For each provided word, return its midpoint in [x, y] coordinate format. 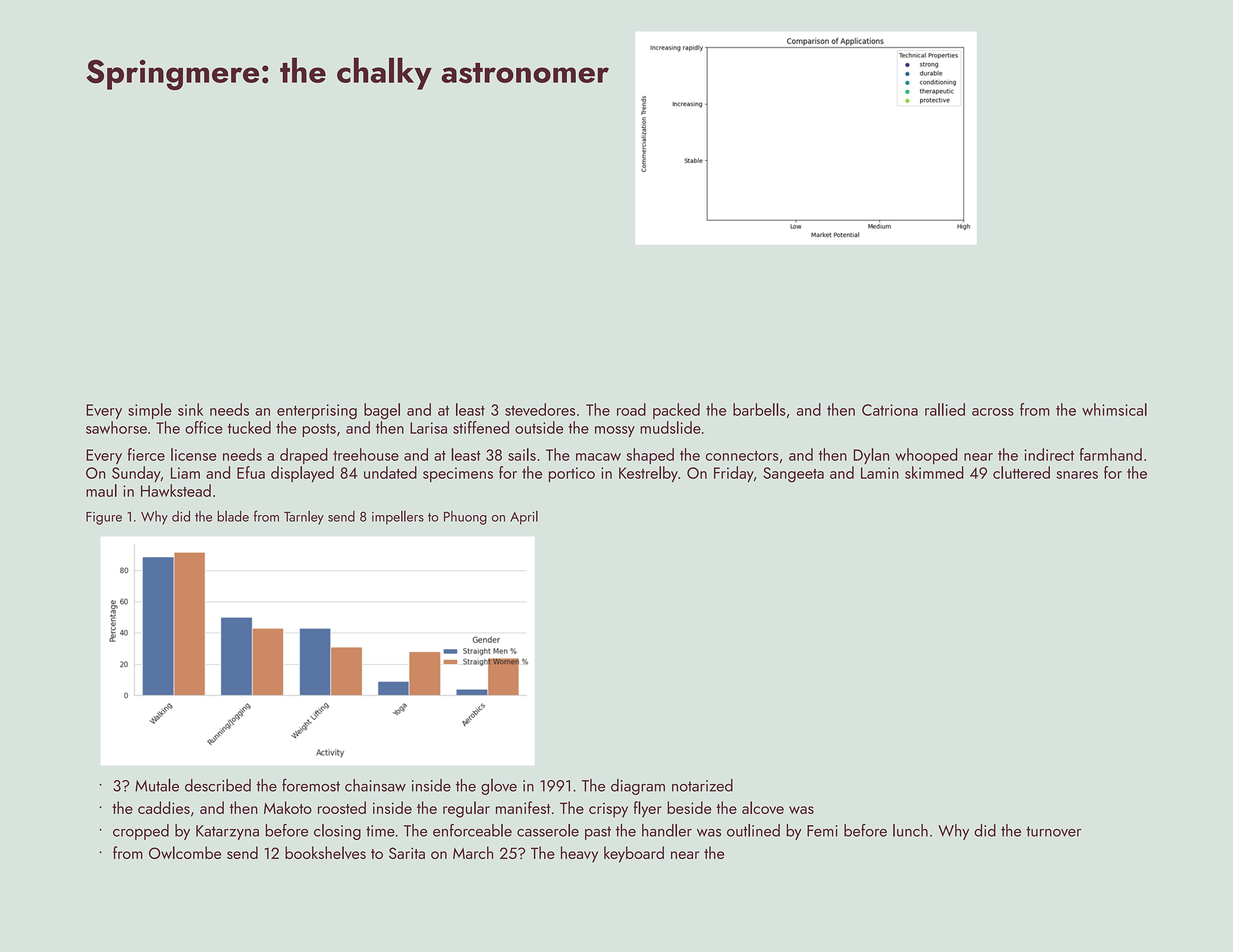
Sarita [407, 853]
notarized [702, 785]
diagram [638, 787]
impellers [398, 518]
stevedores [540, 409]
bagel [382, 411]
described [218, 785]
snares [1077, 475]
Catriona [890, 410]
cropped [141, 832]
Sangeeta [793, 475]
